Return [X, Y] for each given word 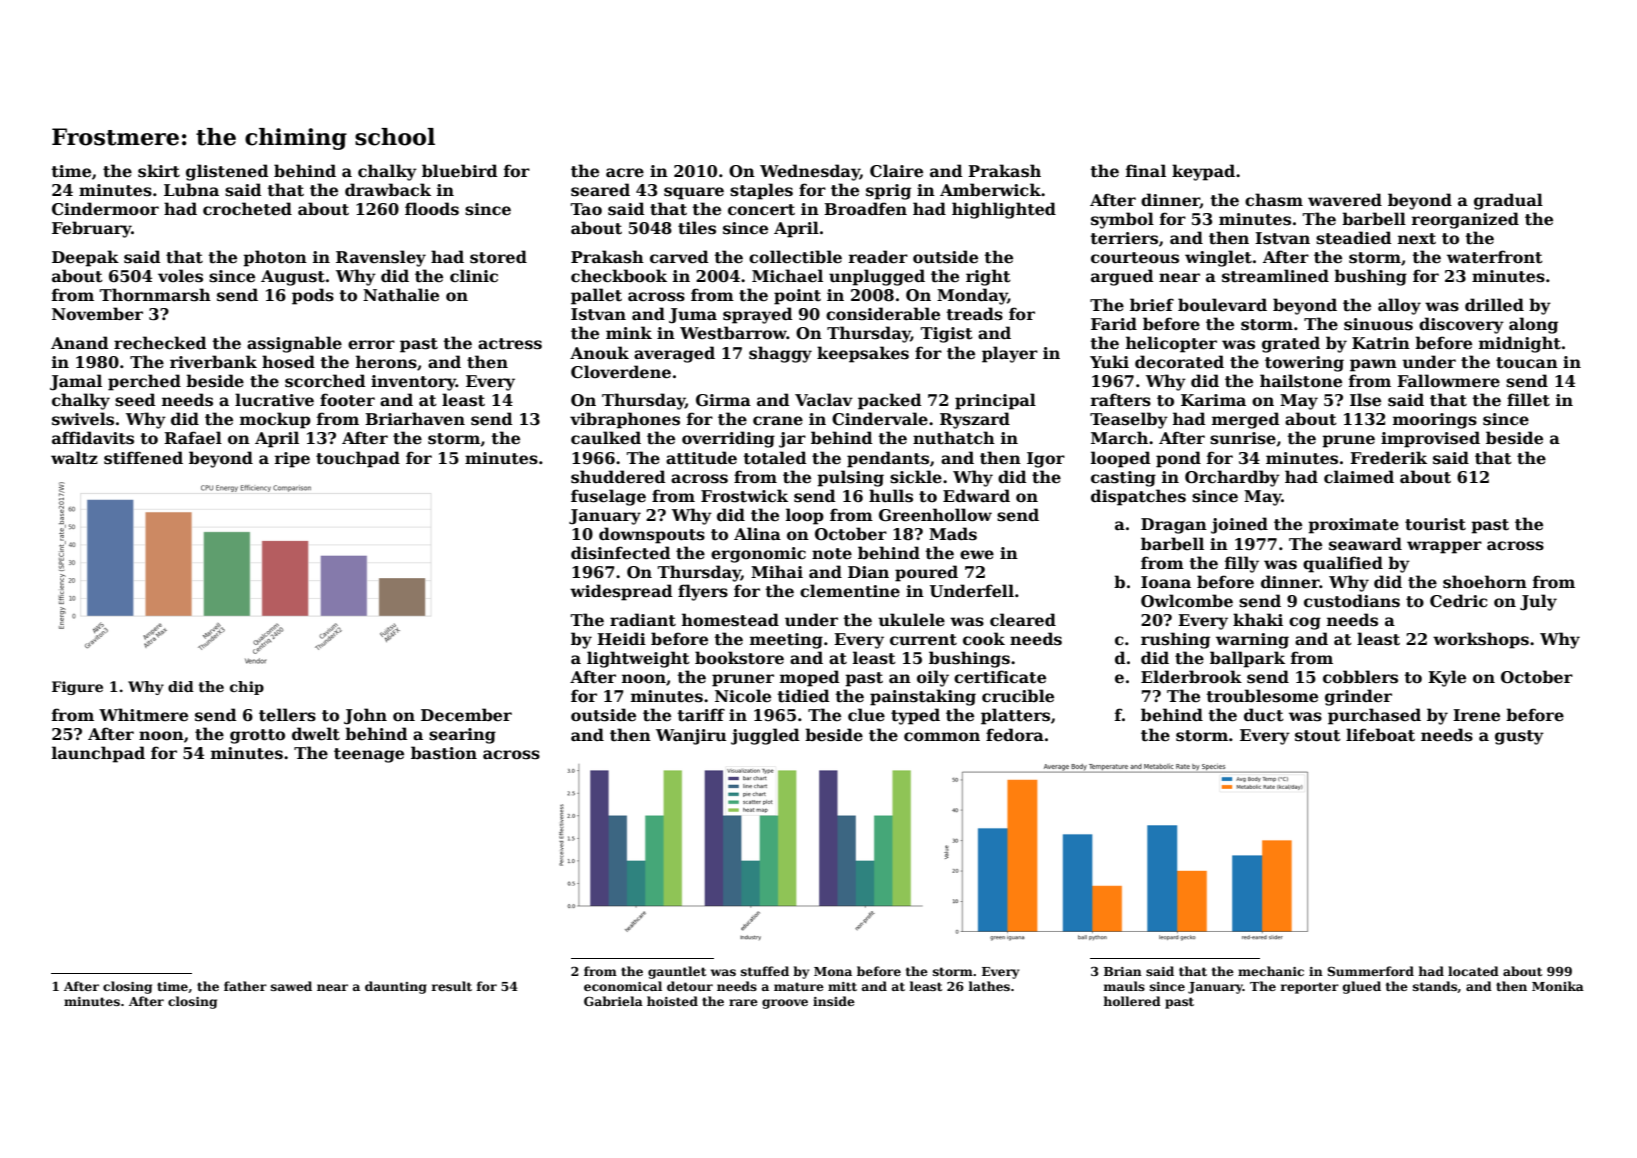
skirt [159, 171]
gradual [1508, 201]
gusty [1519, 737]
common [942, 737]
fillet [1528, 400]
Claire [896, 171]
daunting [396, 987]
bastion [444, 753]
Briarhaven [415, 419]
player [1010, 354]
